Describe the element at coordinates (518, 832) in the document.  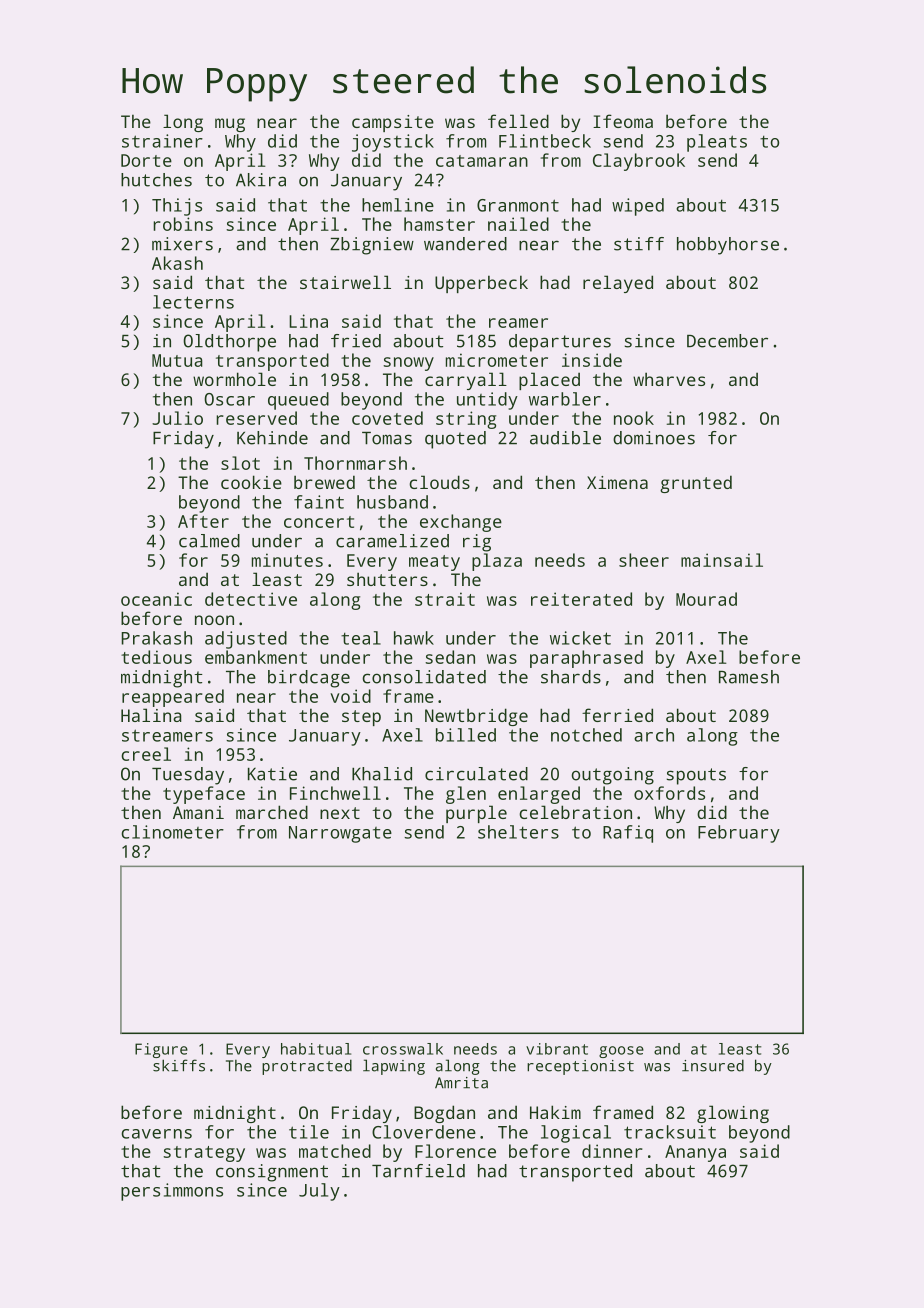
I see `shelters` at that location.
